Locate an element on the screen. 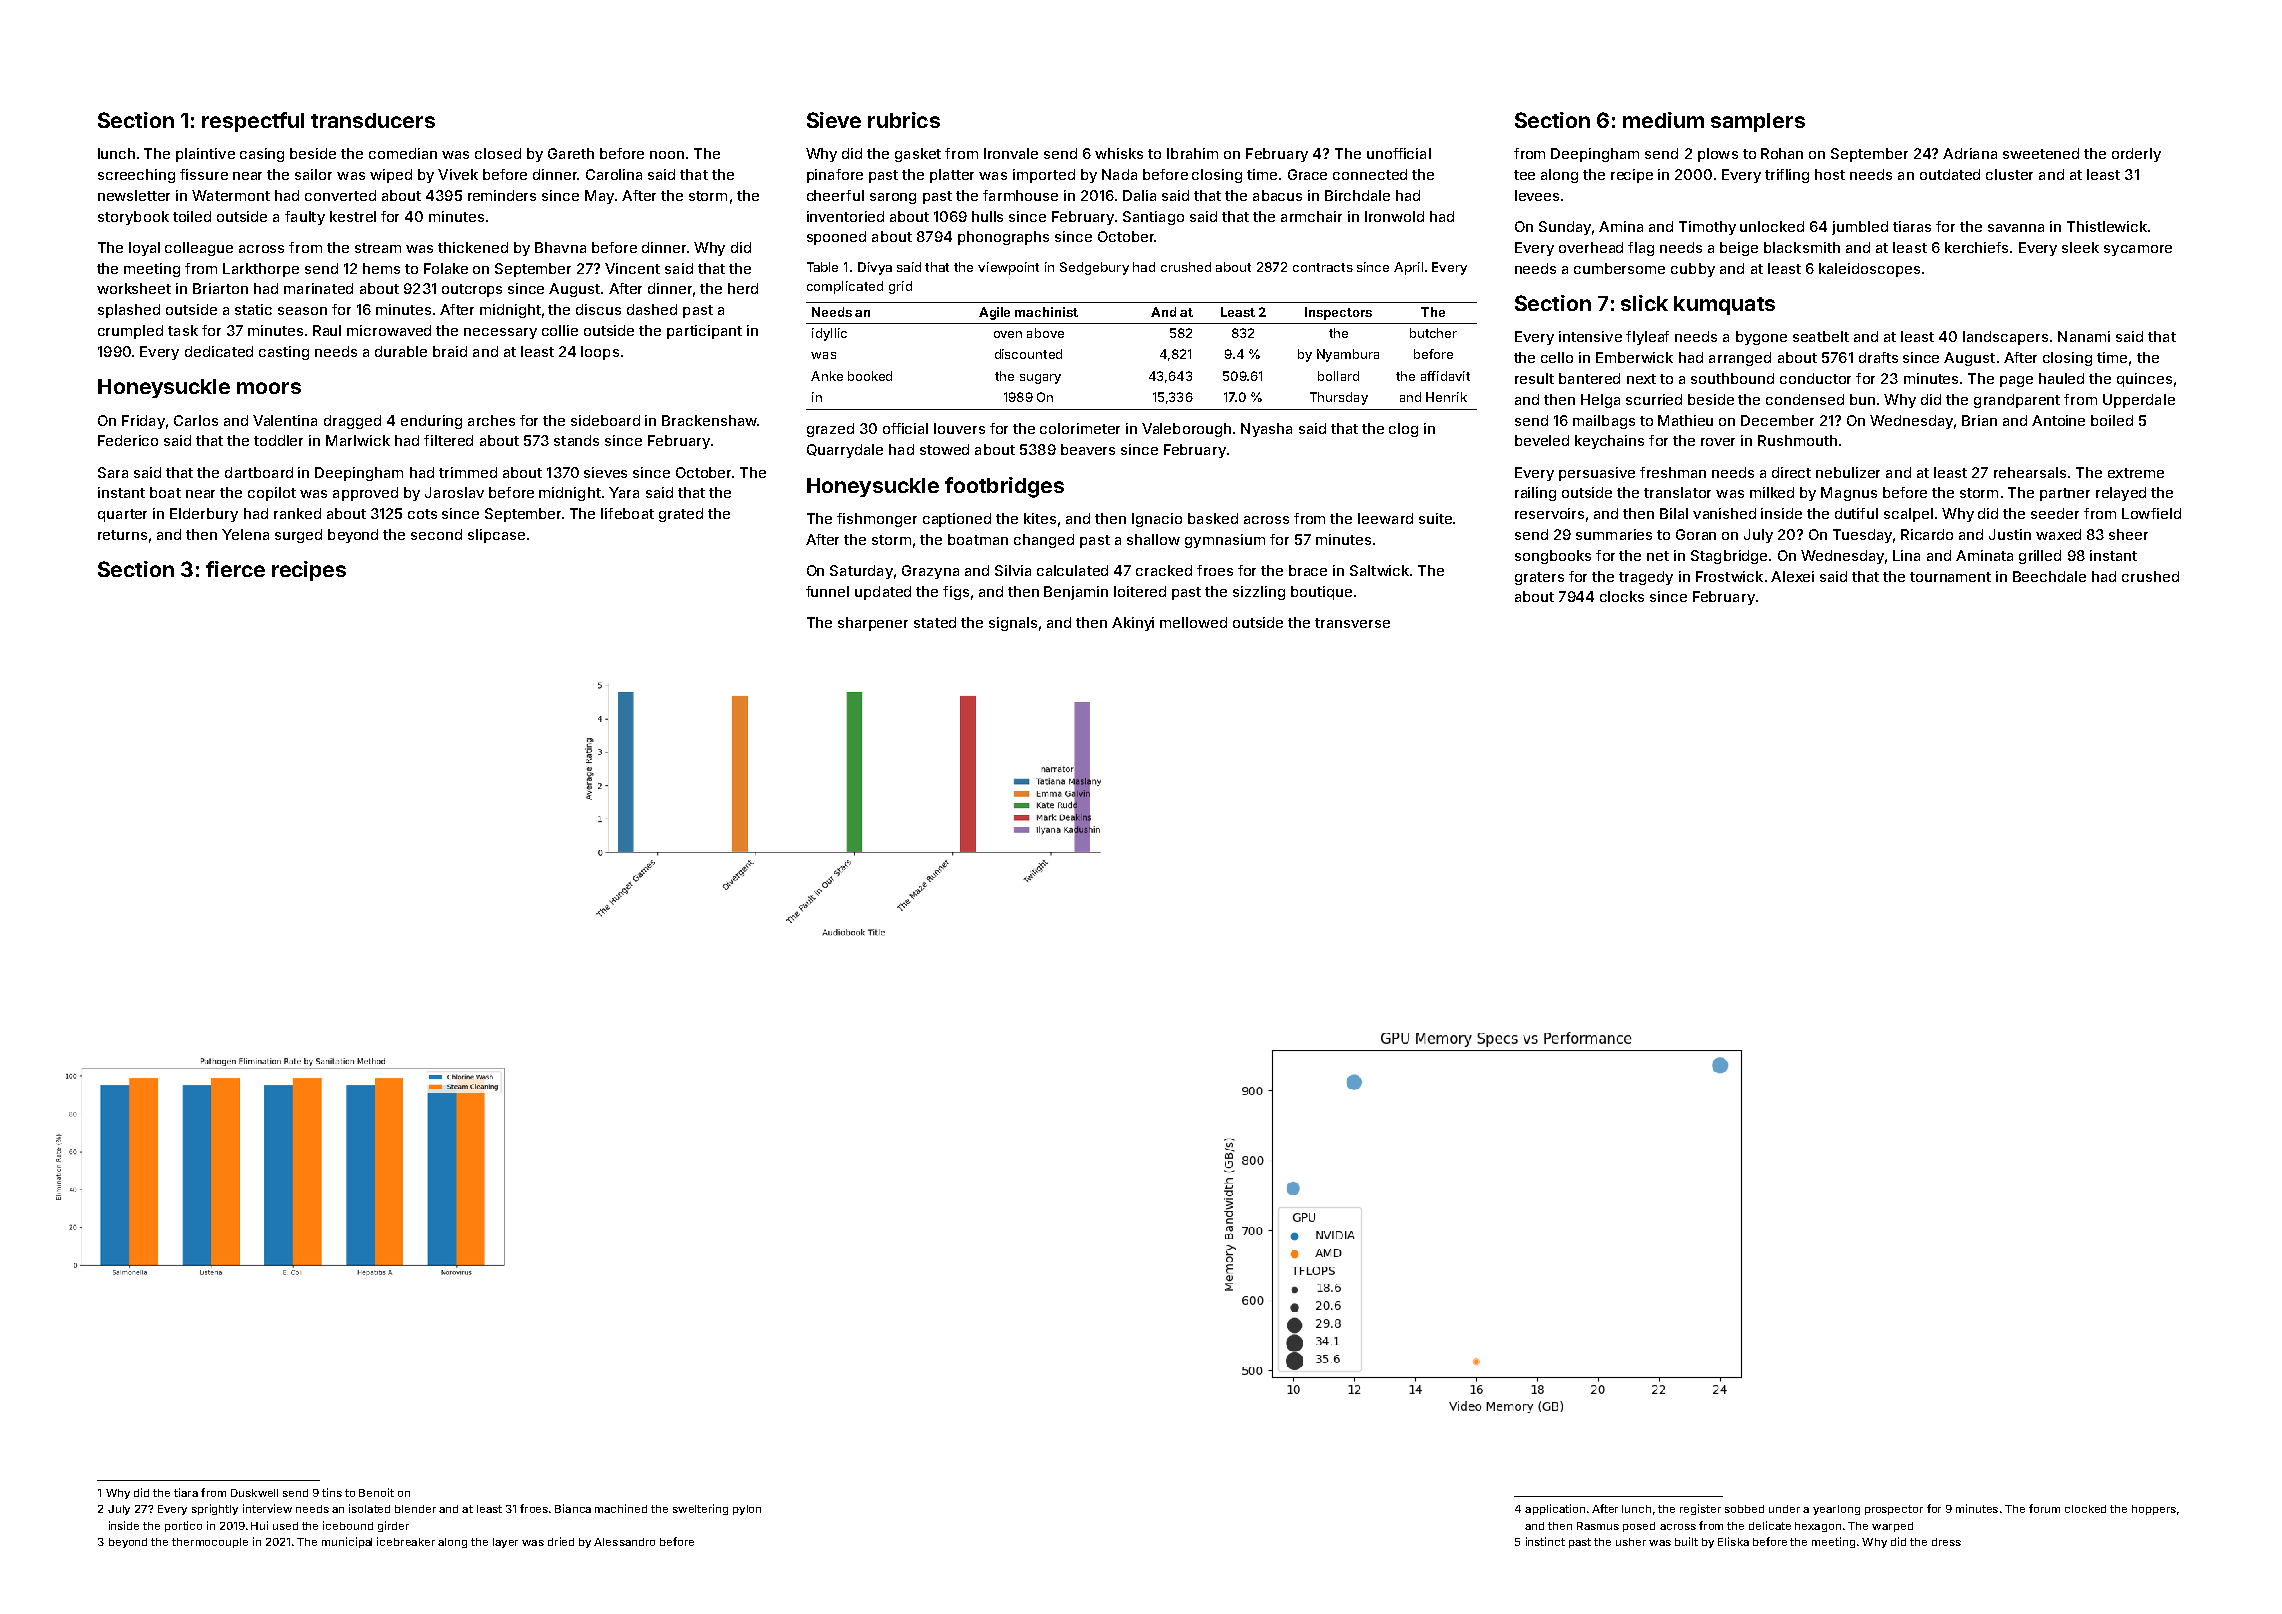 The image size is (2282, 1614). Benoit is located at coordinates (376, 1492).
